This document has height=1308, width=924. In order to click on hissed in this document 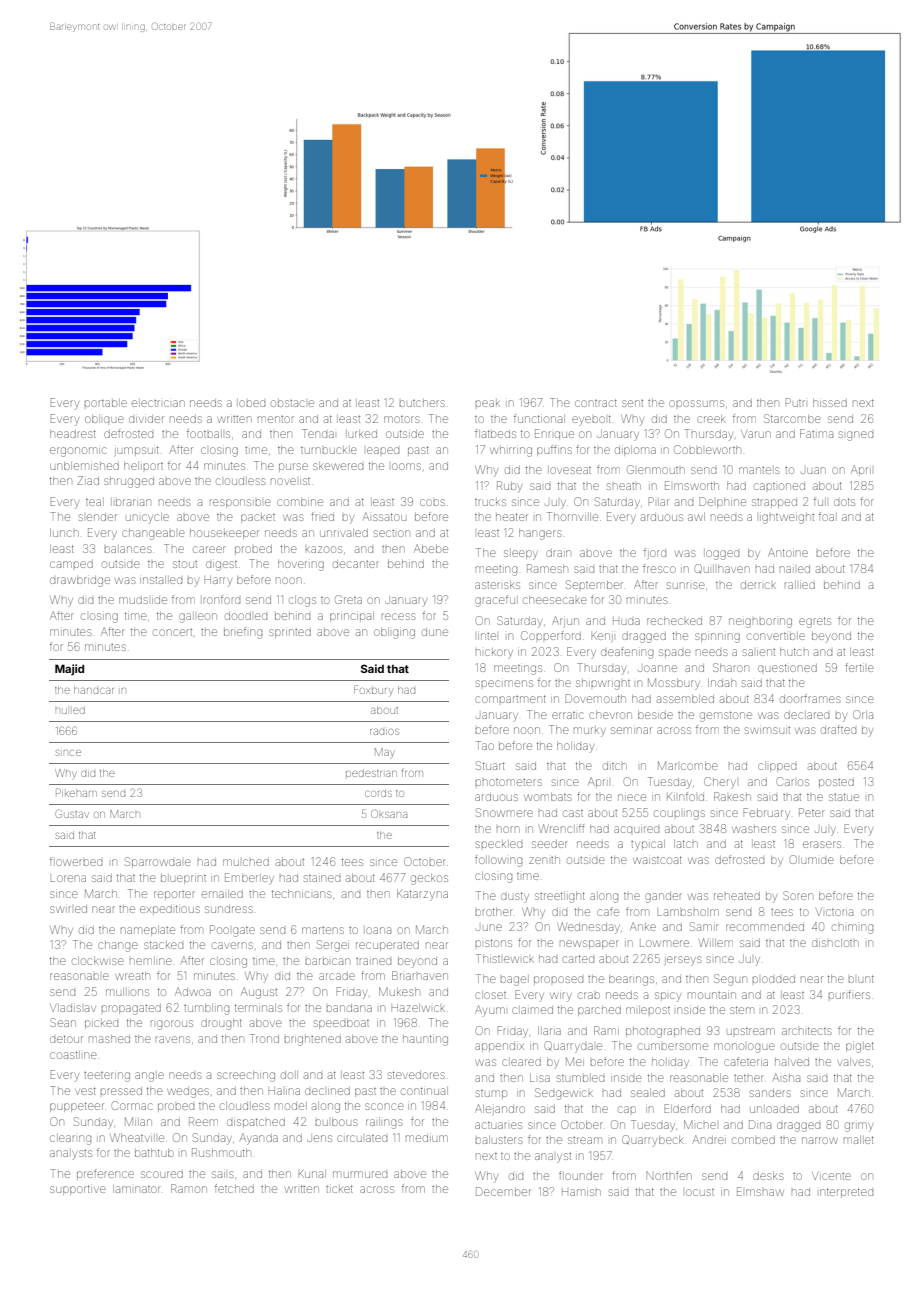, I will do `click(830, 403)`.
